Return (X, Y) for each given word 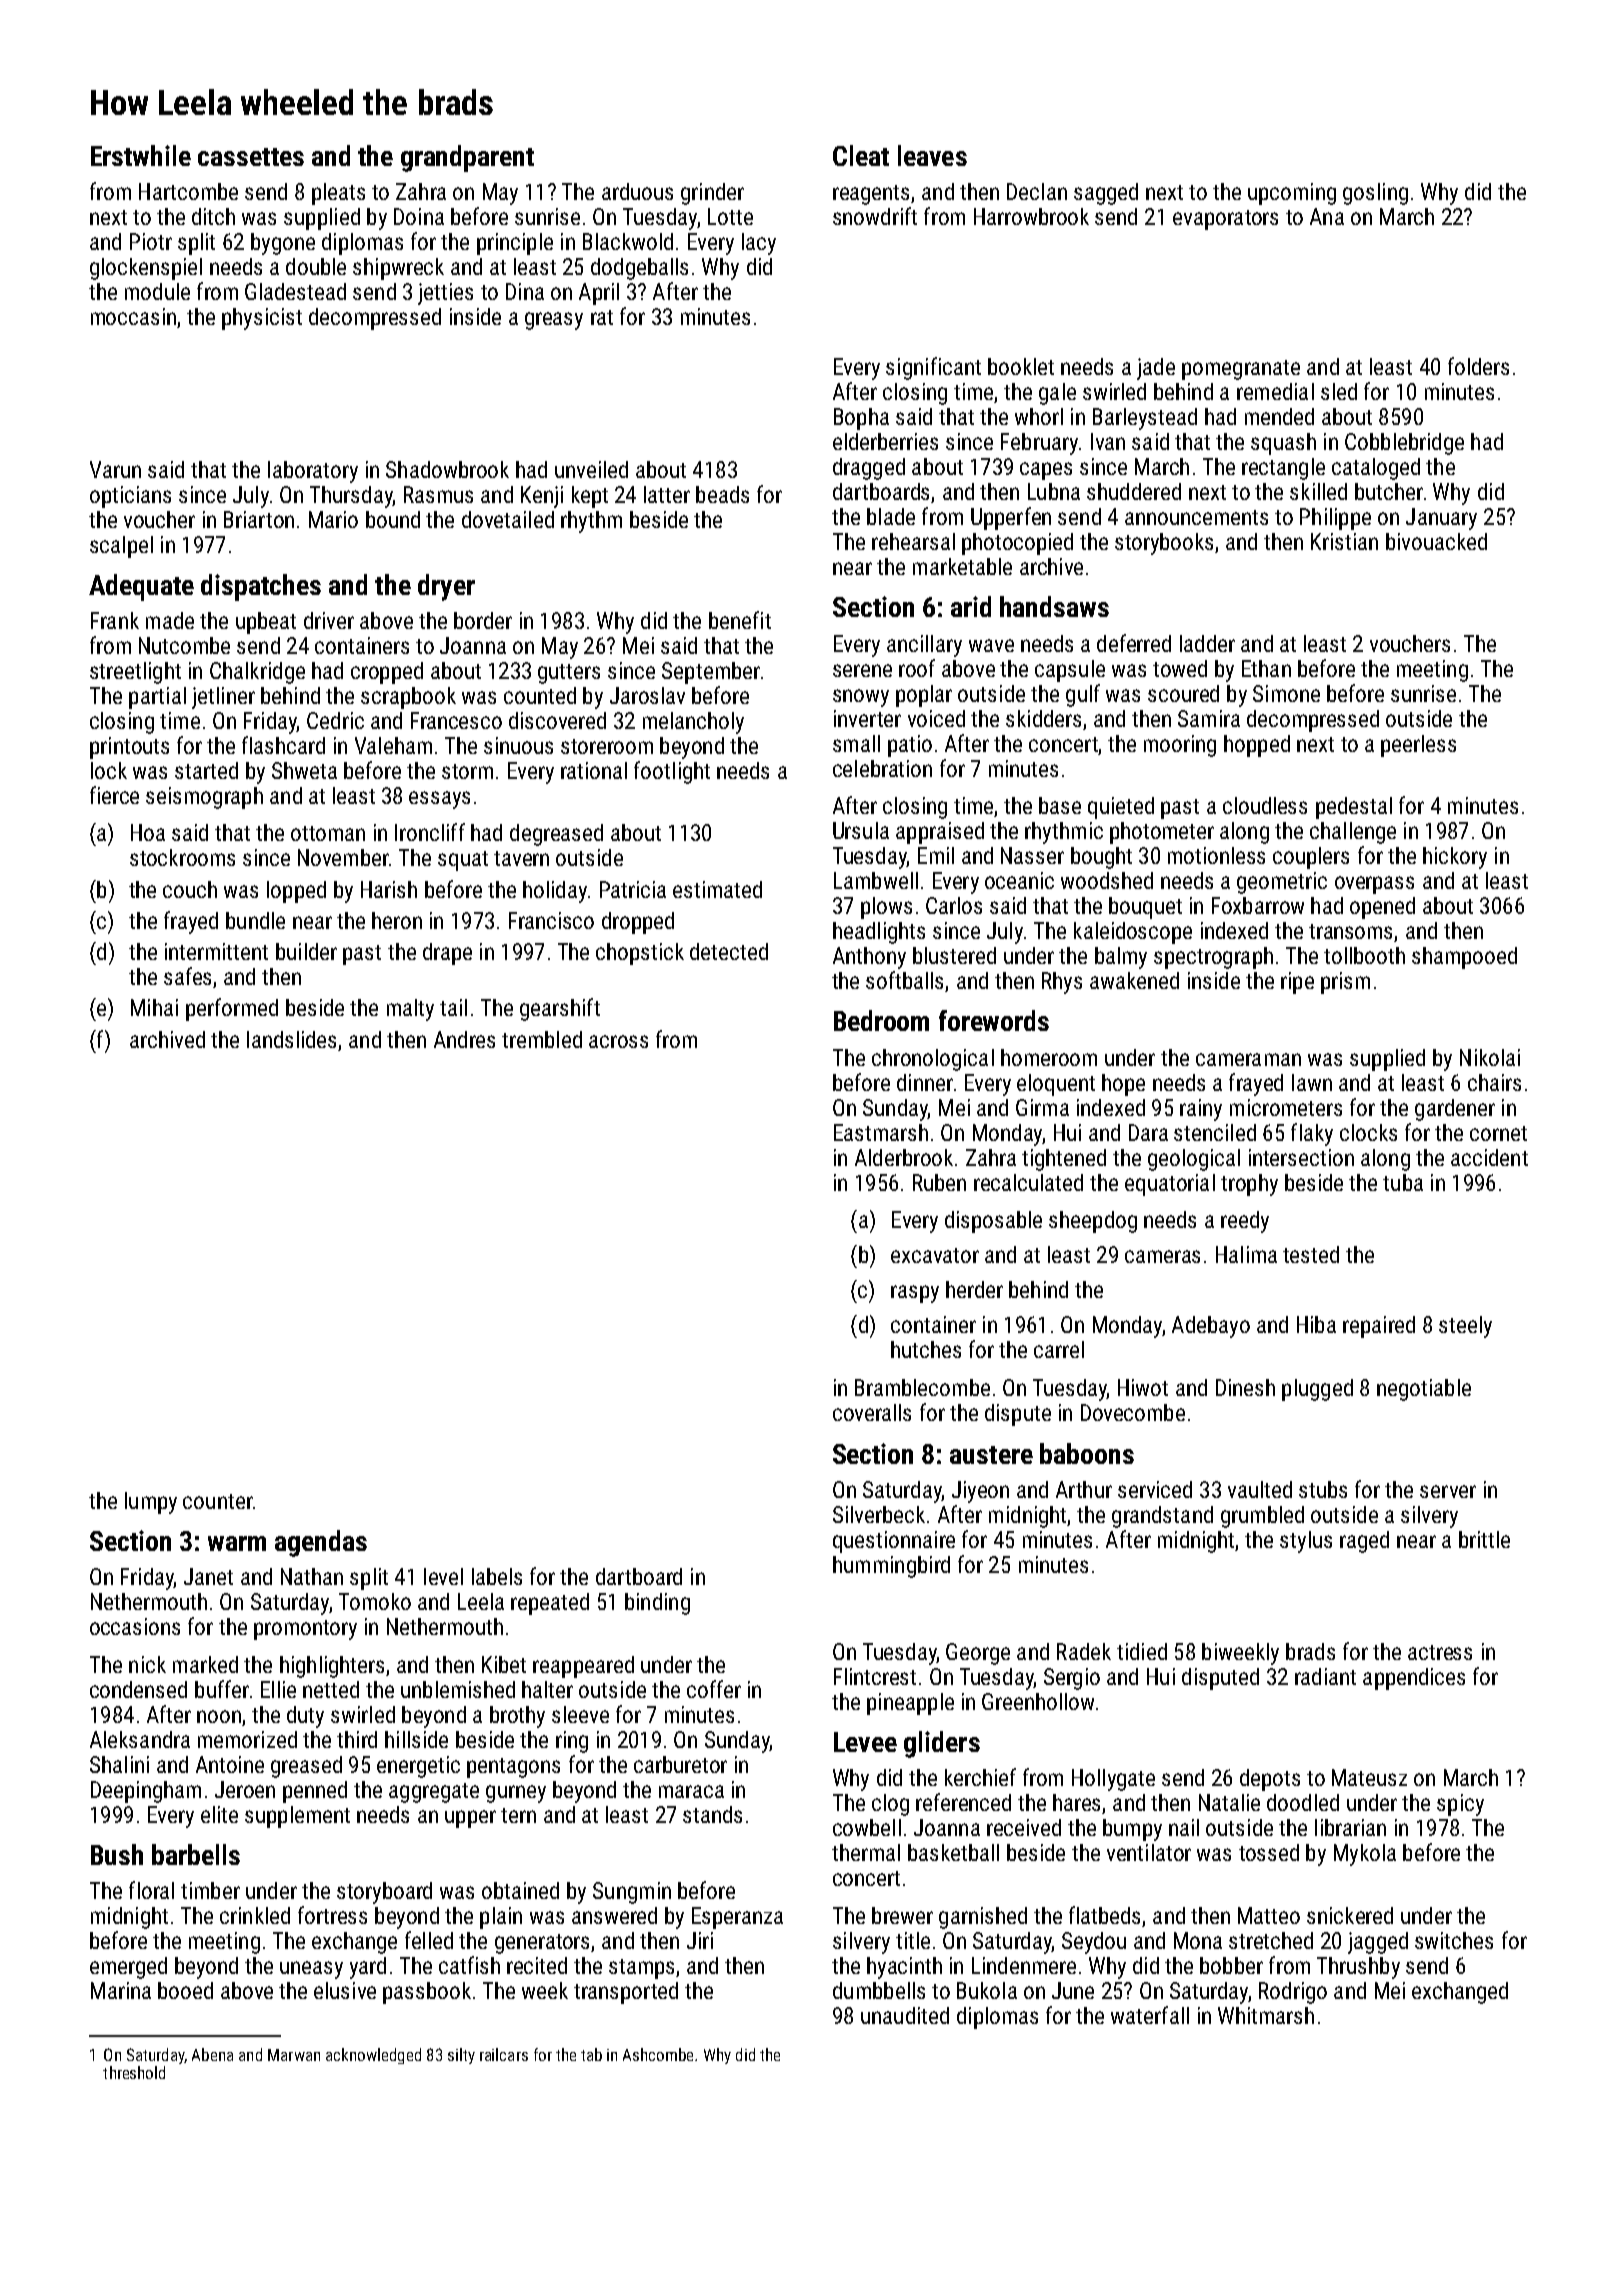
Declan (1037, 191)
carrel (1059, 1349)
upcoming (1292, 194)
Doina (419, 216)
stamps (641, 1969)
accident (1489, 1157)
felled (429, 1940)
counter (217, 1501)
